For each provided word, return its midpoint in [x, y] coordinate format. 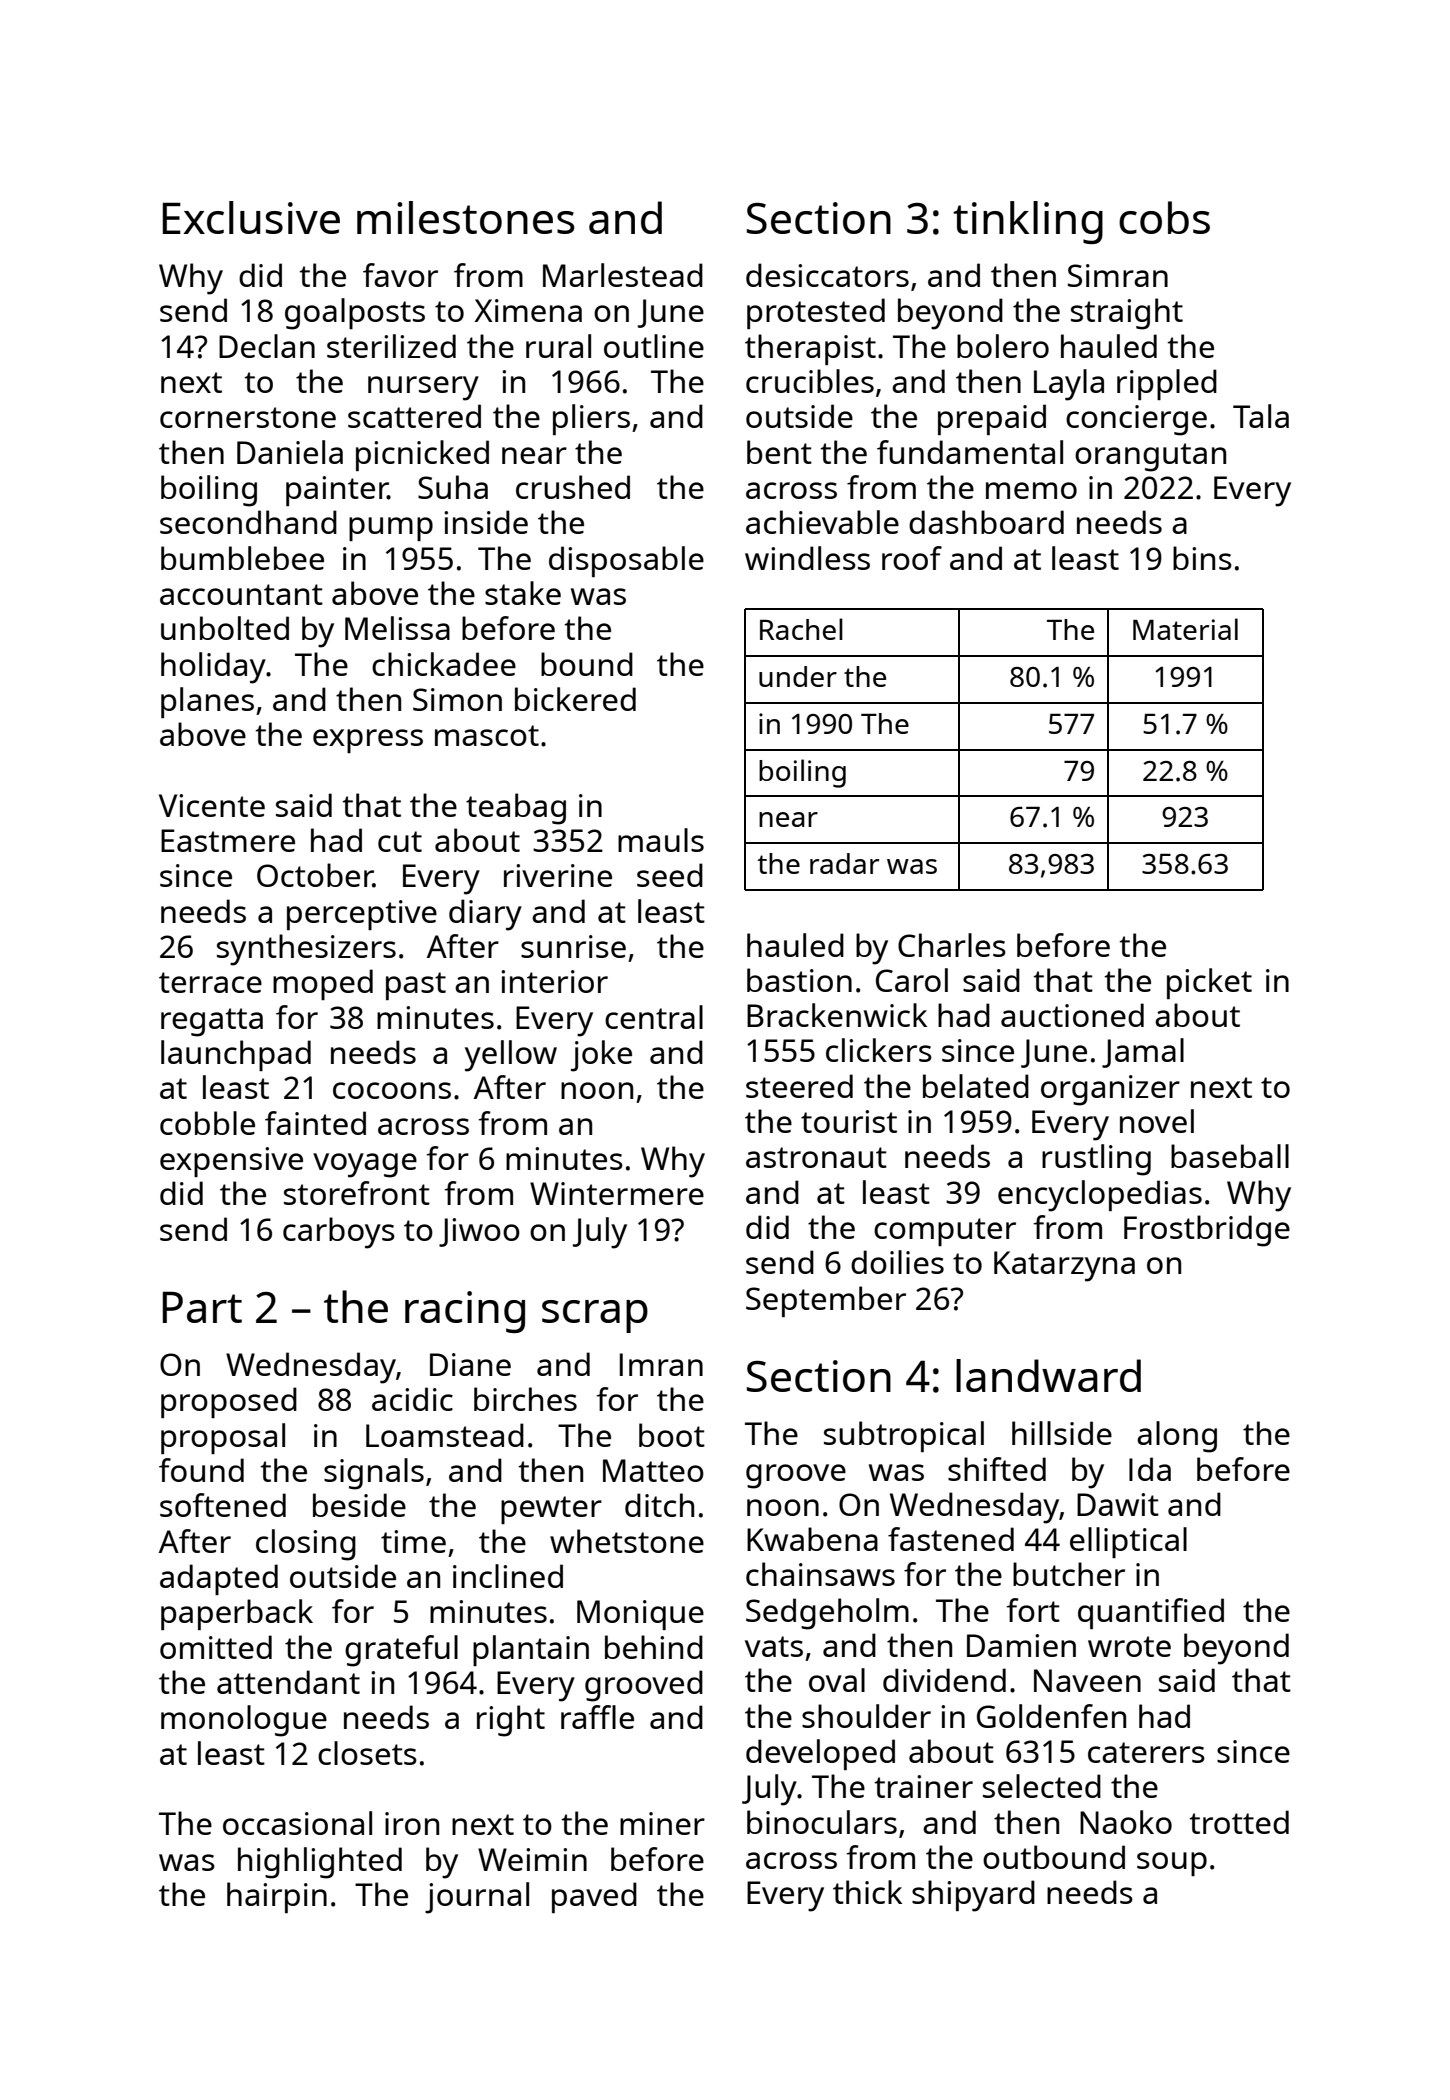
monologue [244, 1721]
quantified [1151, 1613]
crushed [573, 487]
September [826, 1301]
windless [807, 558]
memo [1031, 490]
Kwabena [812, 1539]
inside [486, 522]
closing [306, 1545]
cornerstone [248, 417]
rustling [1096, 1160]
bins [1202, 558]
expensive [231, 1162]
